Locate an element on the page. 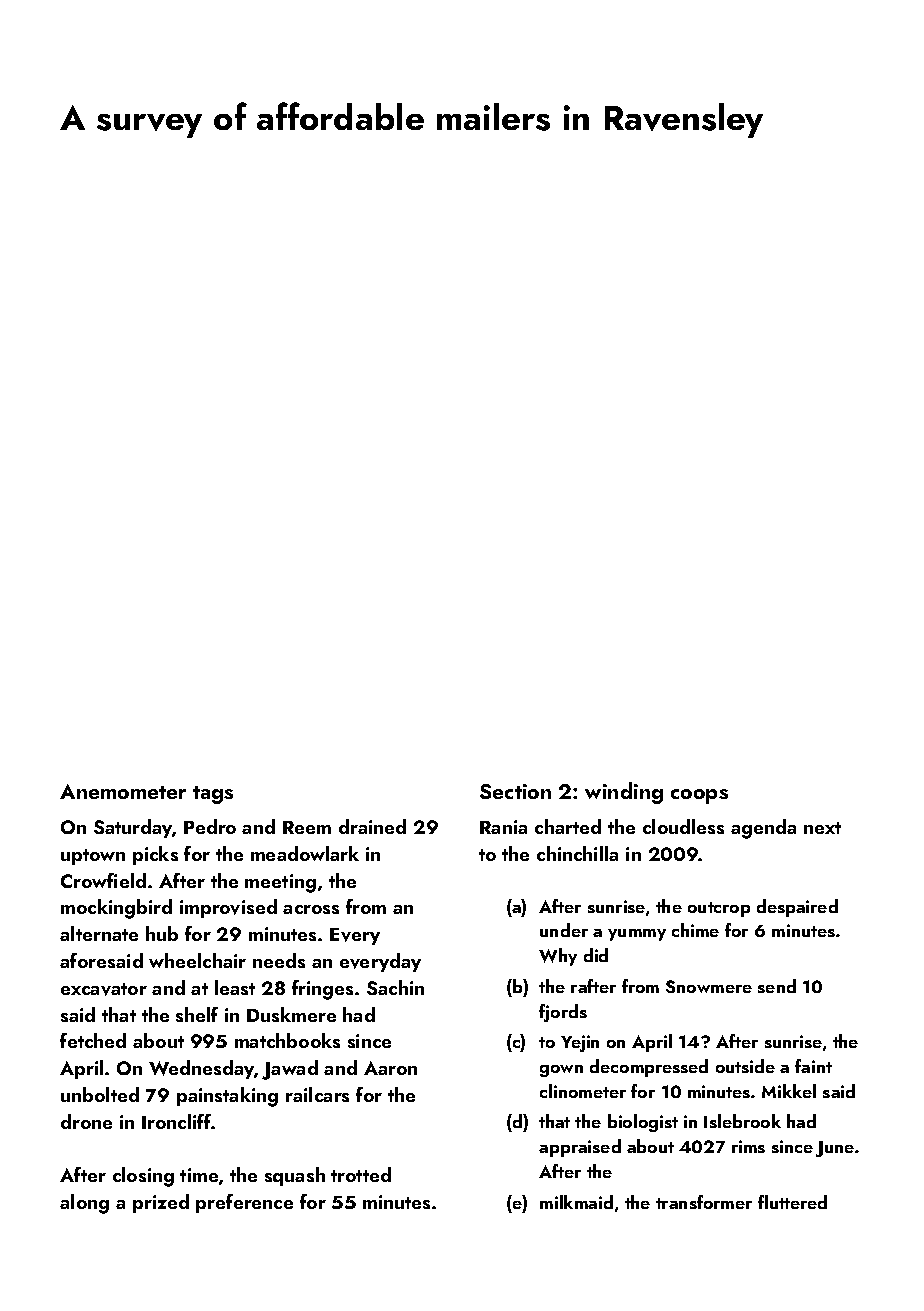 This page has width=924, height=1311. wheelchair is located at coordinates (197, 960).
